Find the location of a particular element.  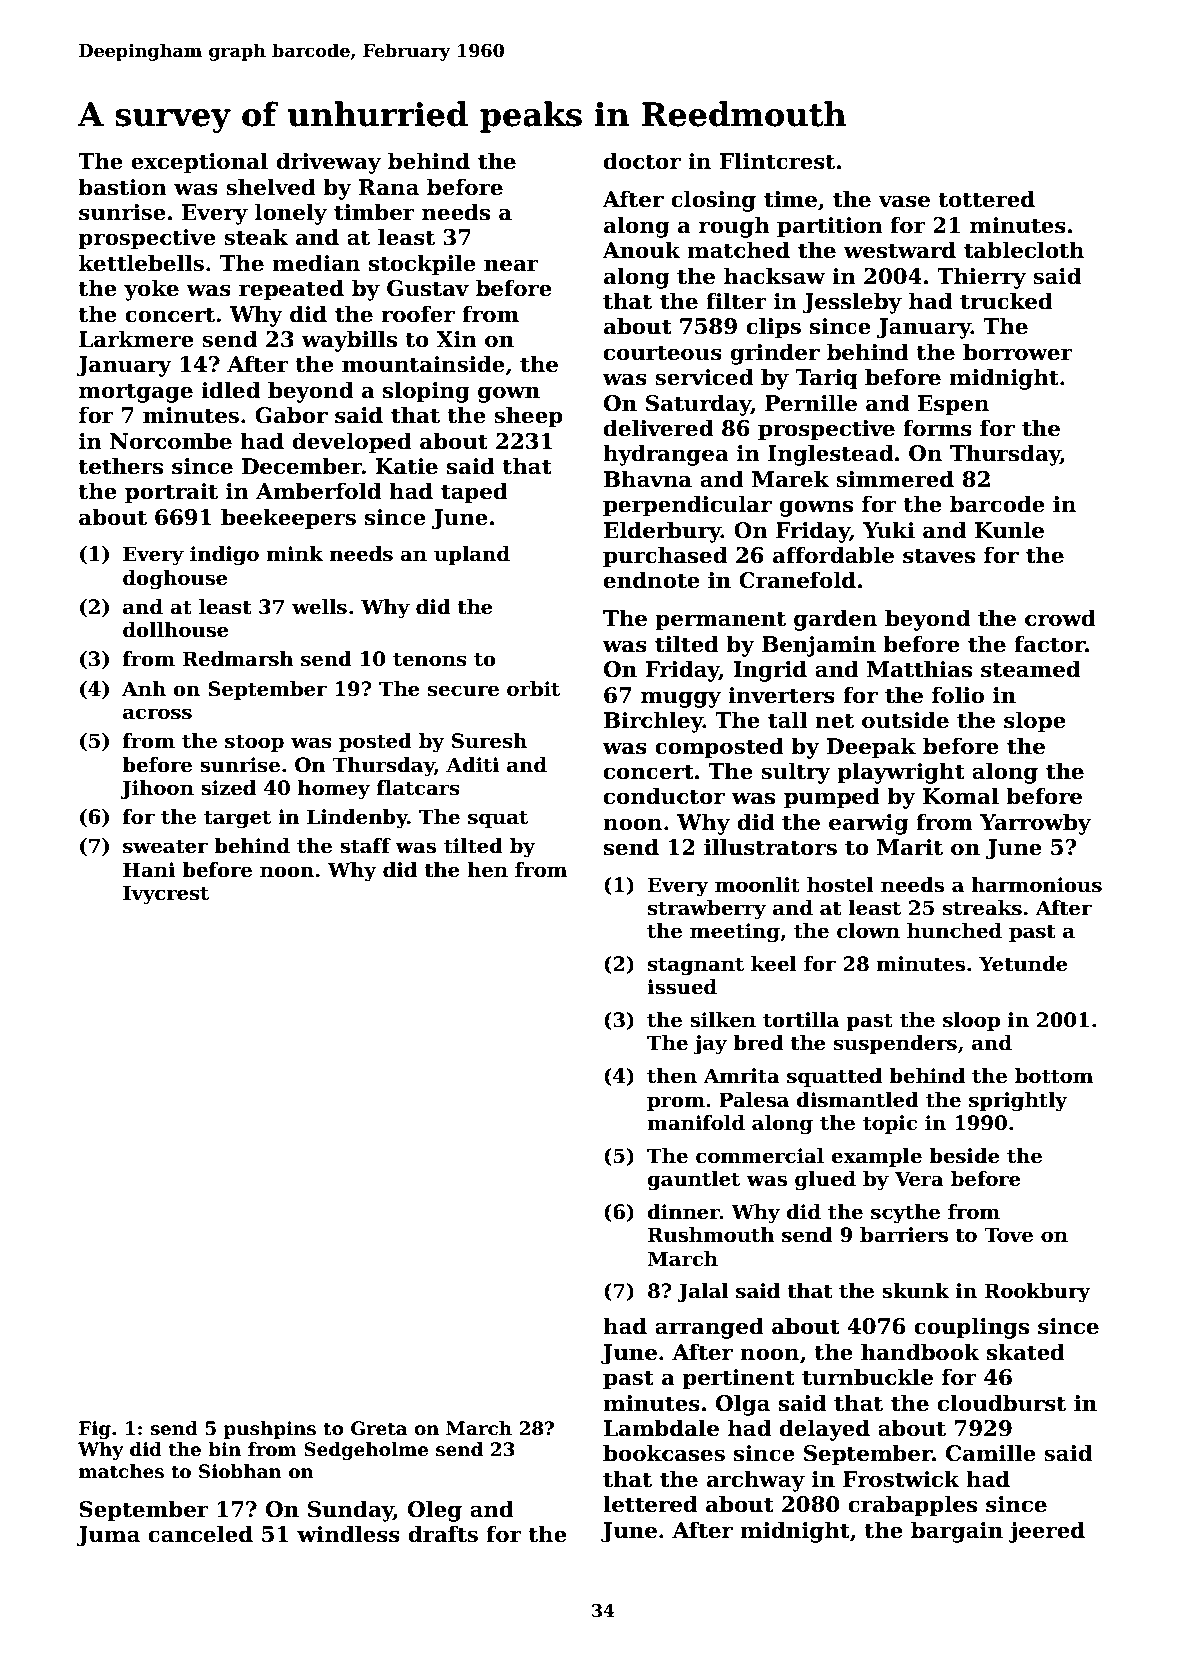

stockpile is located at coordinates (422, 265).
